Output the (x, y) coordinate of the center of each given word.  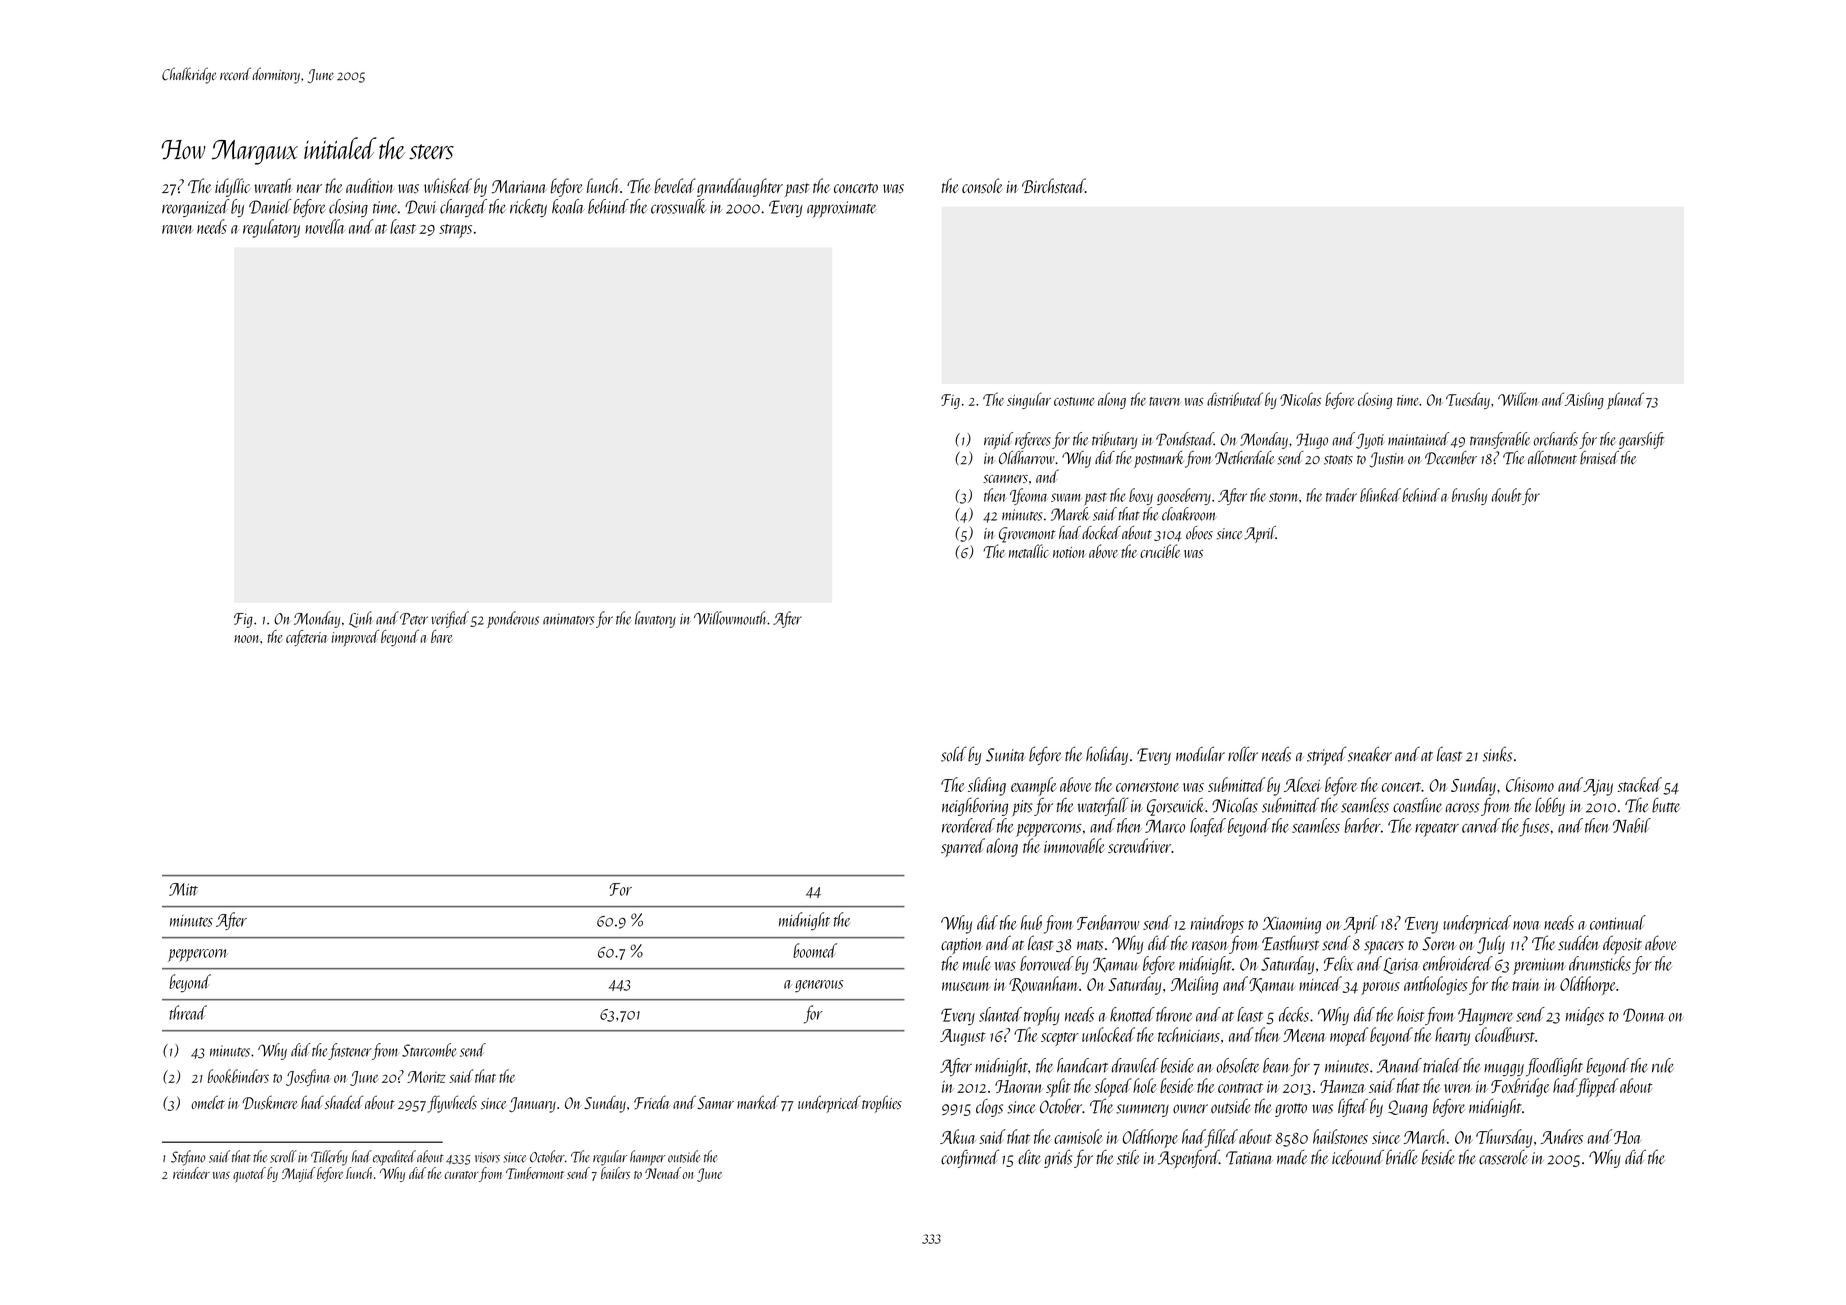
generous (819, 986)
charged (463, 208)
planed (1625, 400)
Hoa (1627, 1137)
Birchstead (1053, 185)
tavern (1164, 401)
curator (462, 1175)
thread (188, 1012)
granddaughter (740, 187)
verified (450, 619)
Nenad (663, 1173)
